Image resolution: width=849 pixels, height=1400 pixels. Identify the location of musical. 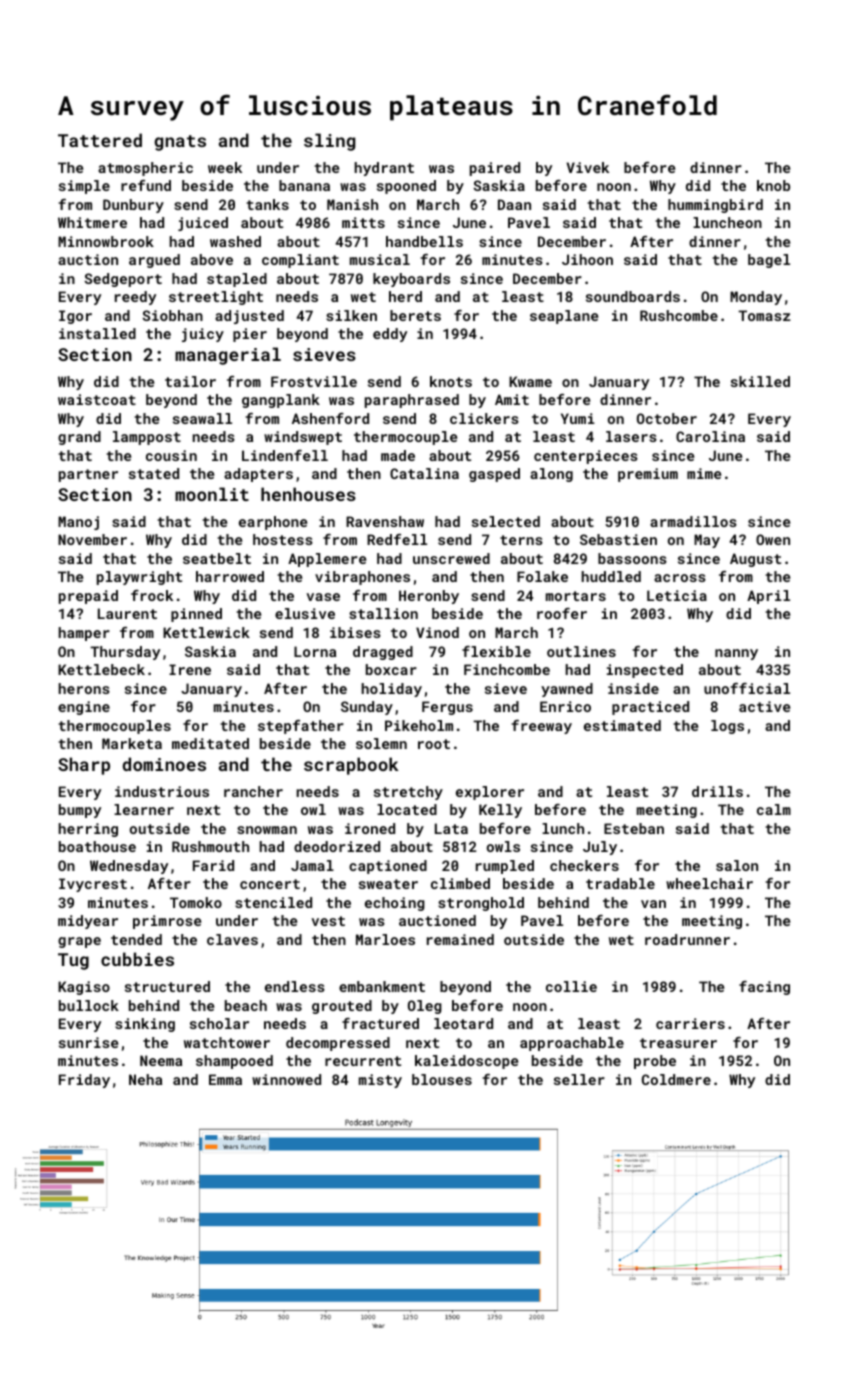
(380, 259).
